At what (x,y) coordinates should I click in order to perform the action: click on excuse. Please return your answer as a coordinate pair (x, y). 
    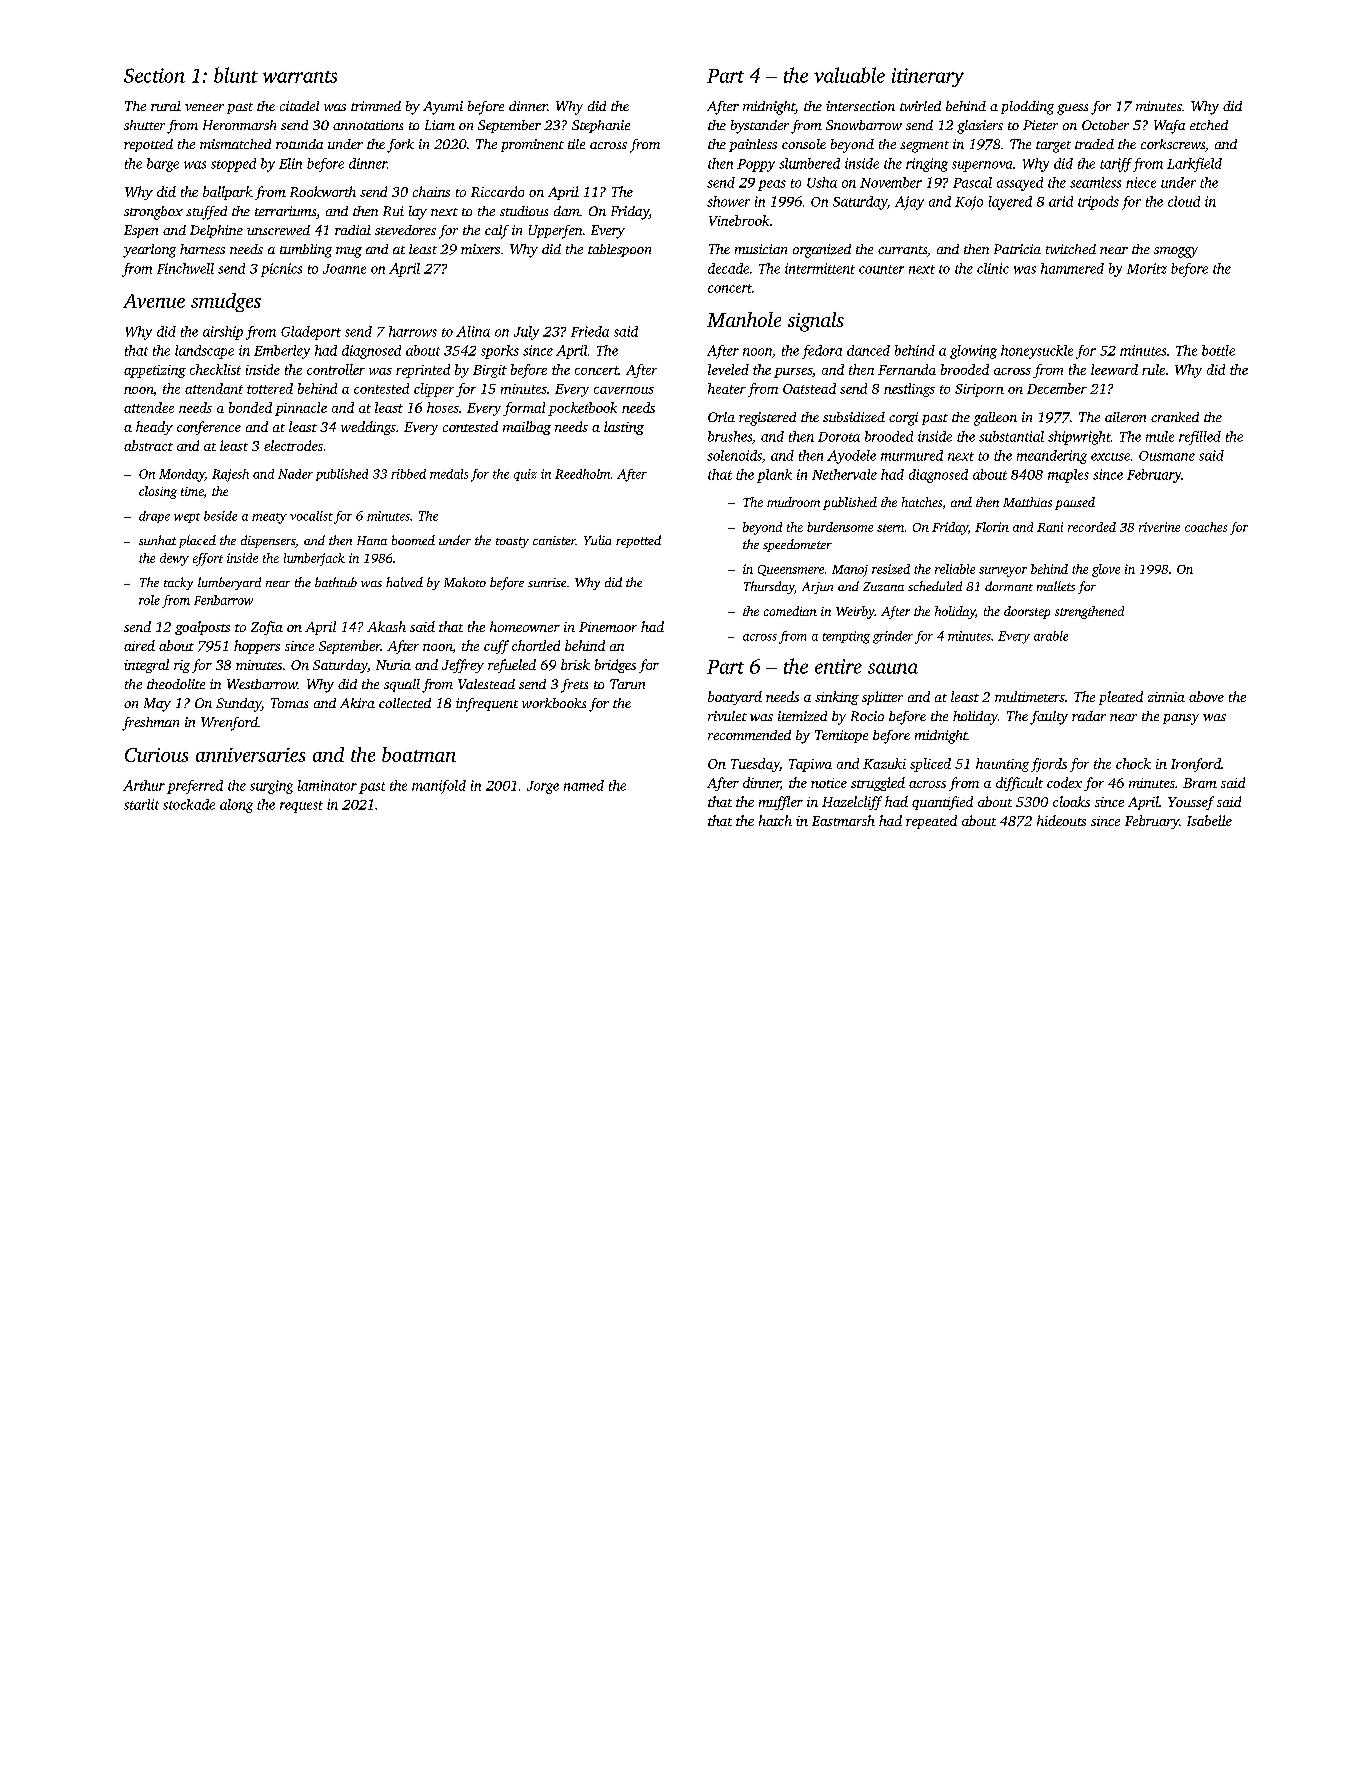
    Looking at the image, I should click on (1110, 457).
